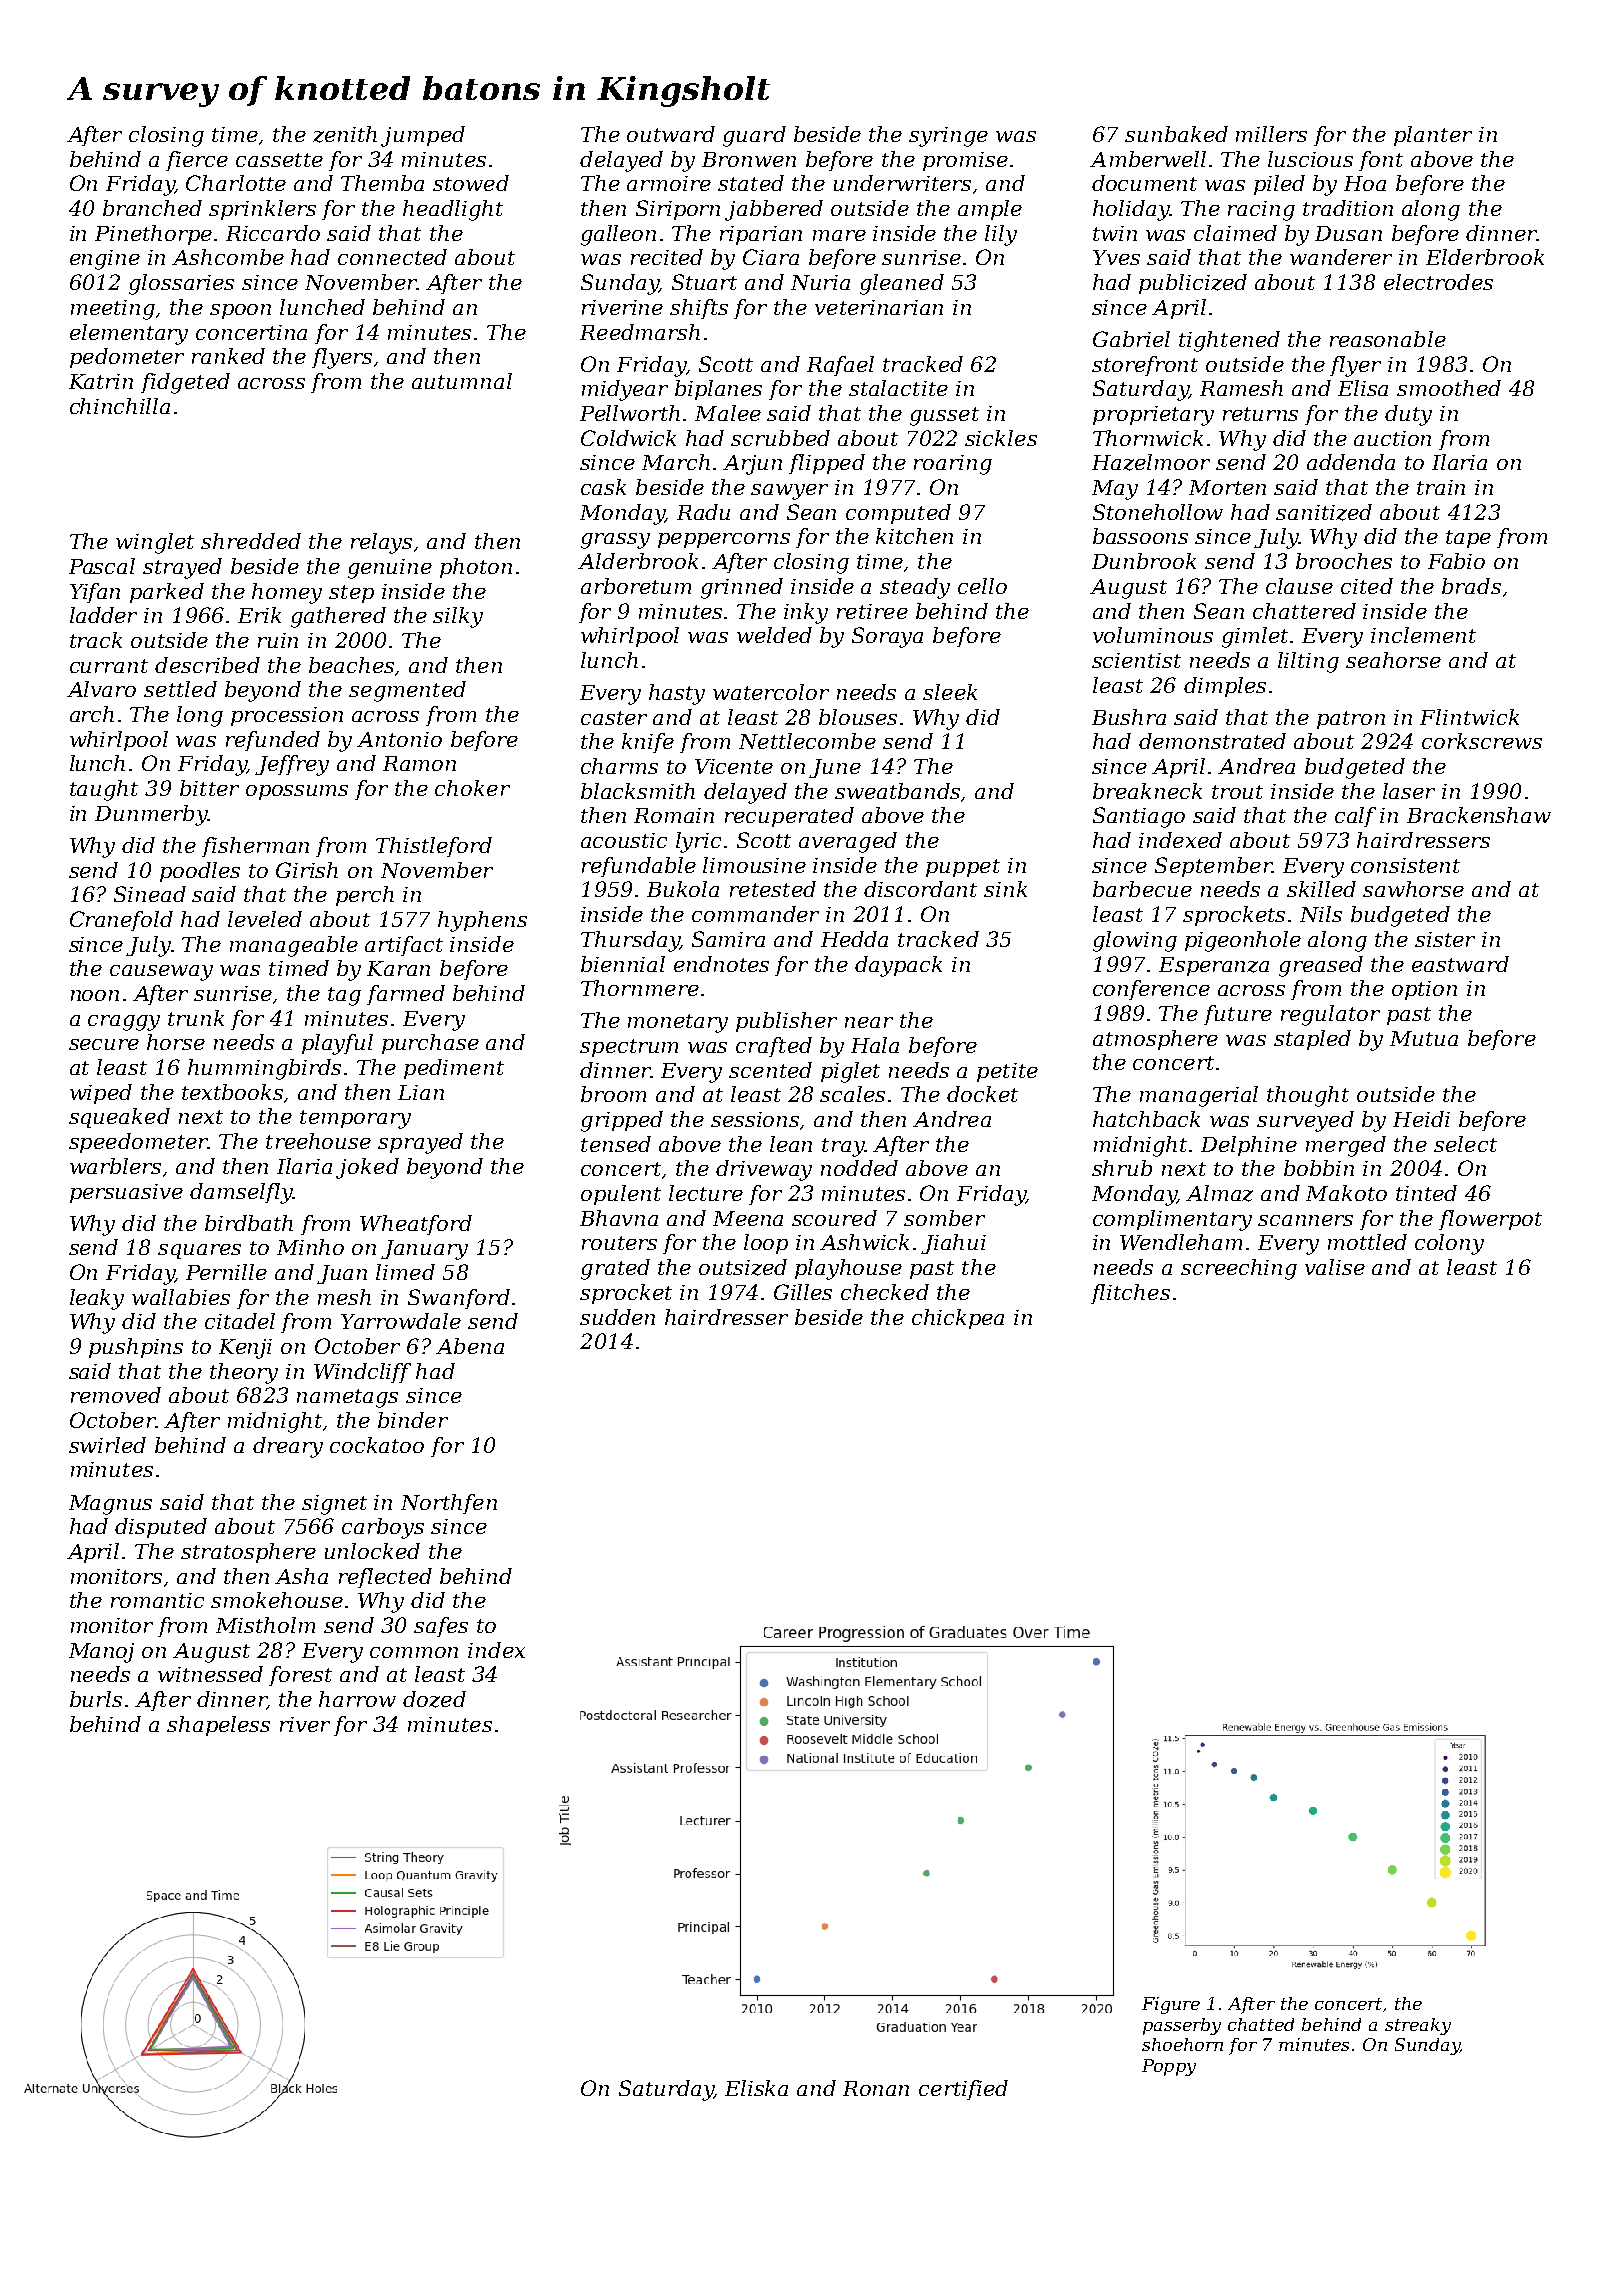 This document has height=2292, width=1620. I want to click on millers, so click(1271, 134).
